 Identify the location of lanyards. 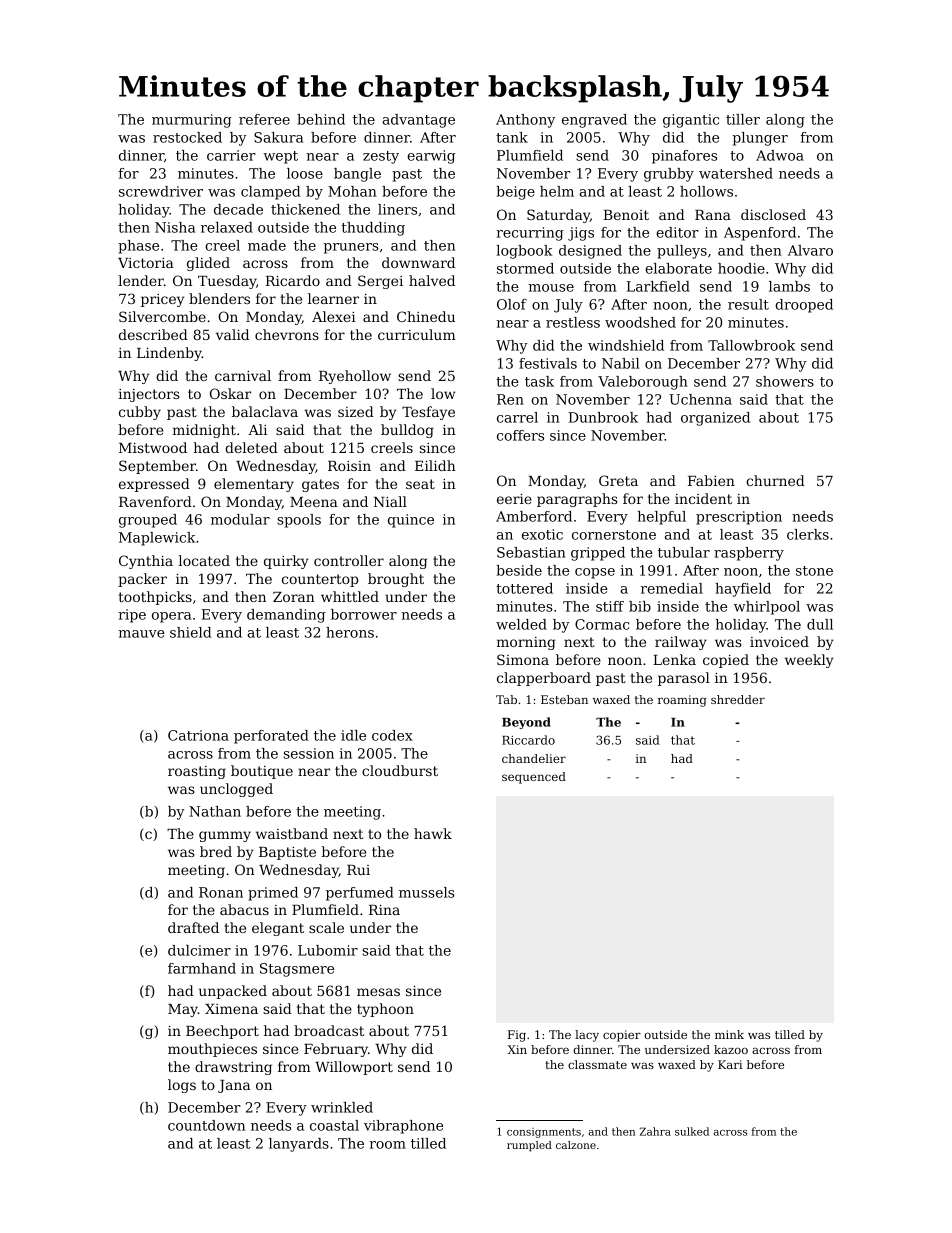
(299, 1145).
